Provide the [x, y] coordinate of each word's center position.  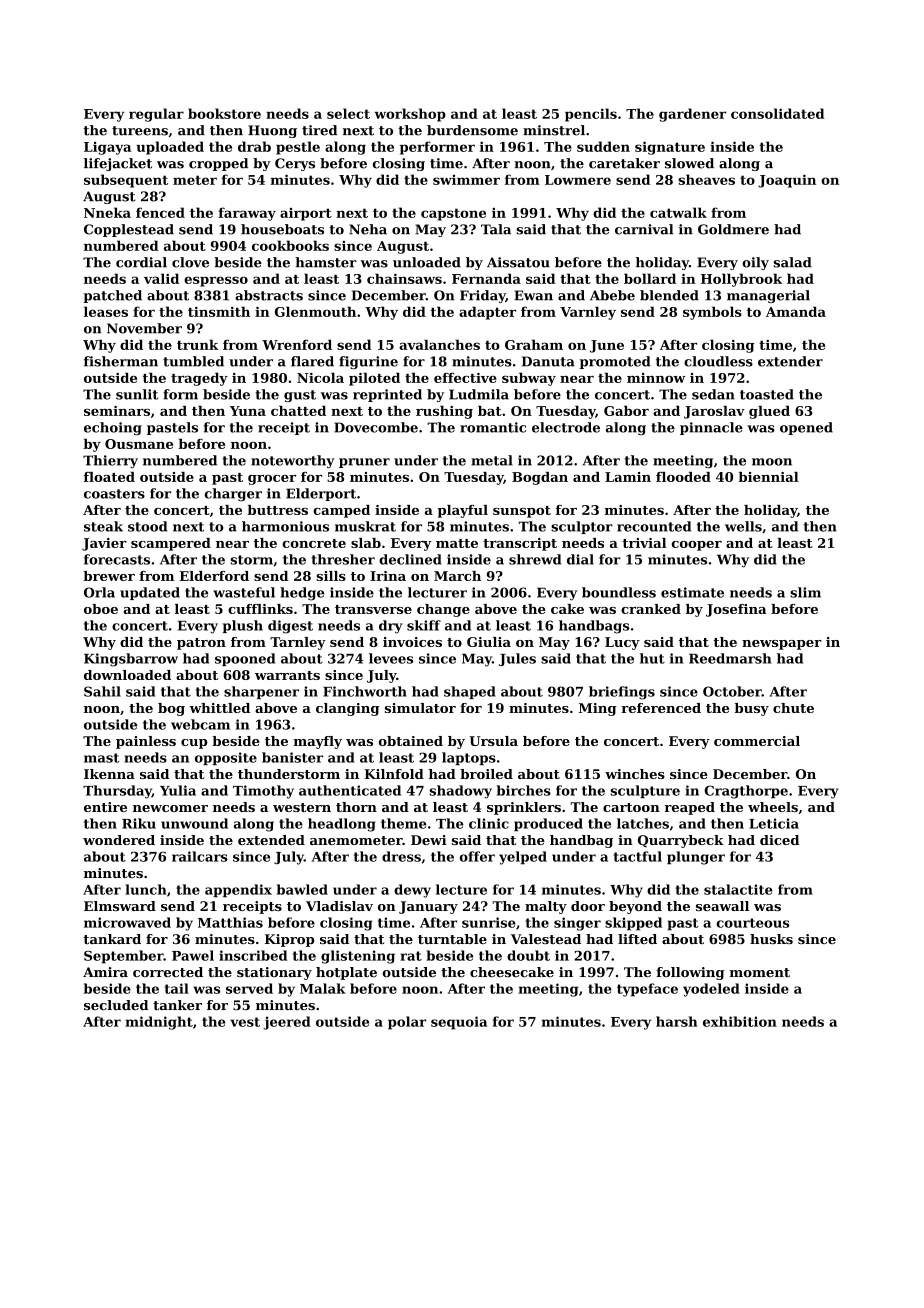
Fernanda [486, 278]
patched [112, 296]
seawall [722, 906]
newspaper [782, 645]
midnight [159, 1023]
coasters [114, 494]
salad [792, 262]
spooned [245, 659]
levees [391, 658]
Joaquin [787, 181]
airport [306, 214]
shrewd [535, 559]
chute [793, 708]
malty [546, 907]
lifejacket [118, 164]
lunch [146, 889]
